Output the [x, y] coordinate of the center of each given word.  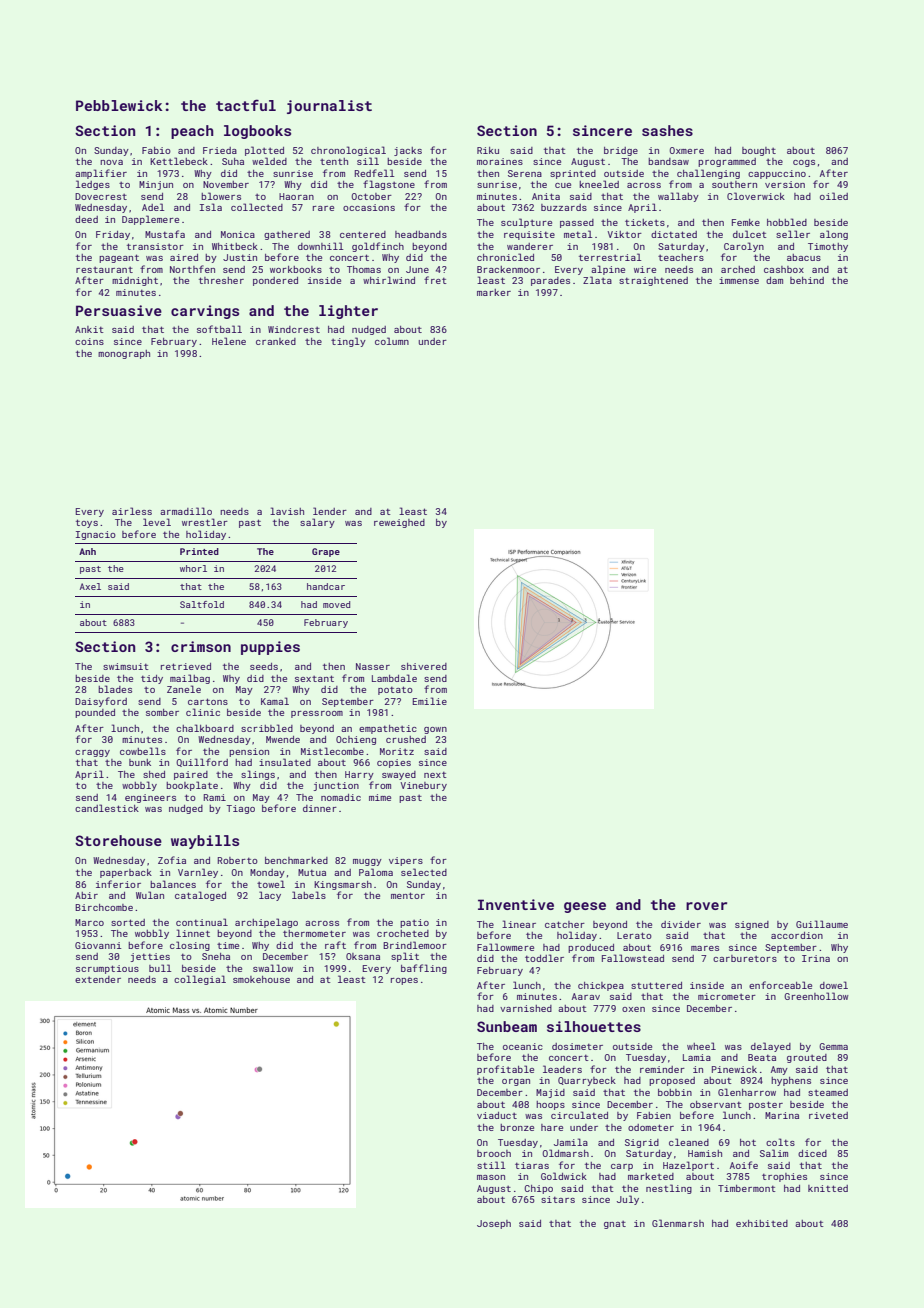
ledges [93, 185]
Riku [488, 150]
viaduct [497, 1115]
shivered [424, 666]
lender [330, 511]
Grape [326, 552]
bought [759, 151]
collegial [200, 980]
